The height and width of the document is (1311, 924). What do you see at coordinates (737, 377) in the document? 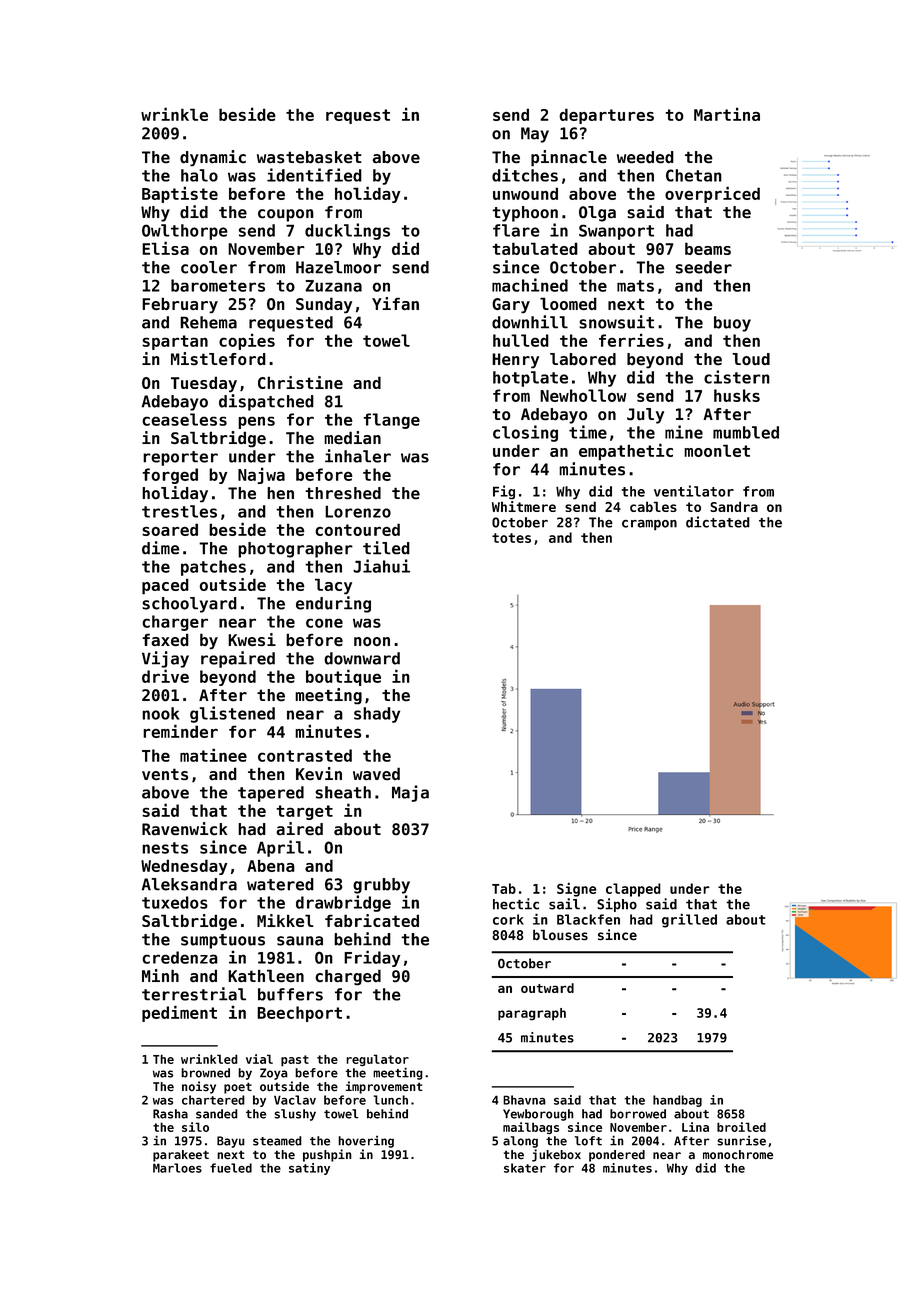
I see `cistern` at bounding box center [737, 377].
